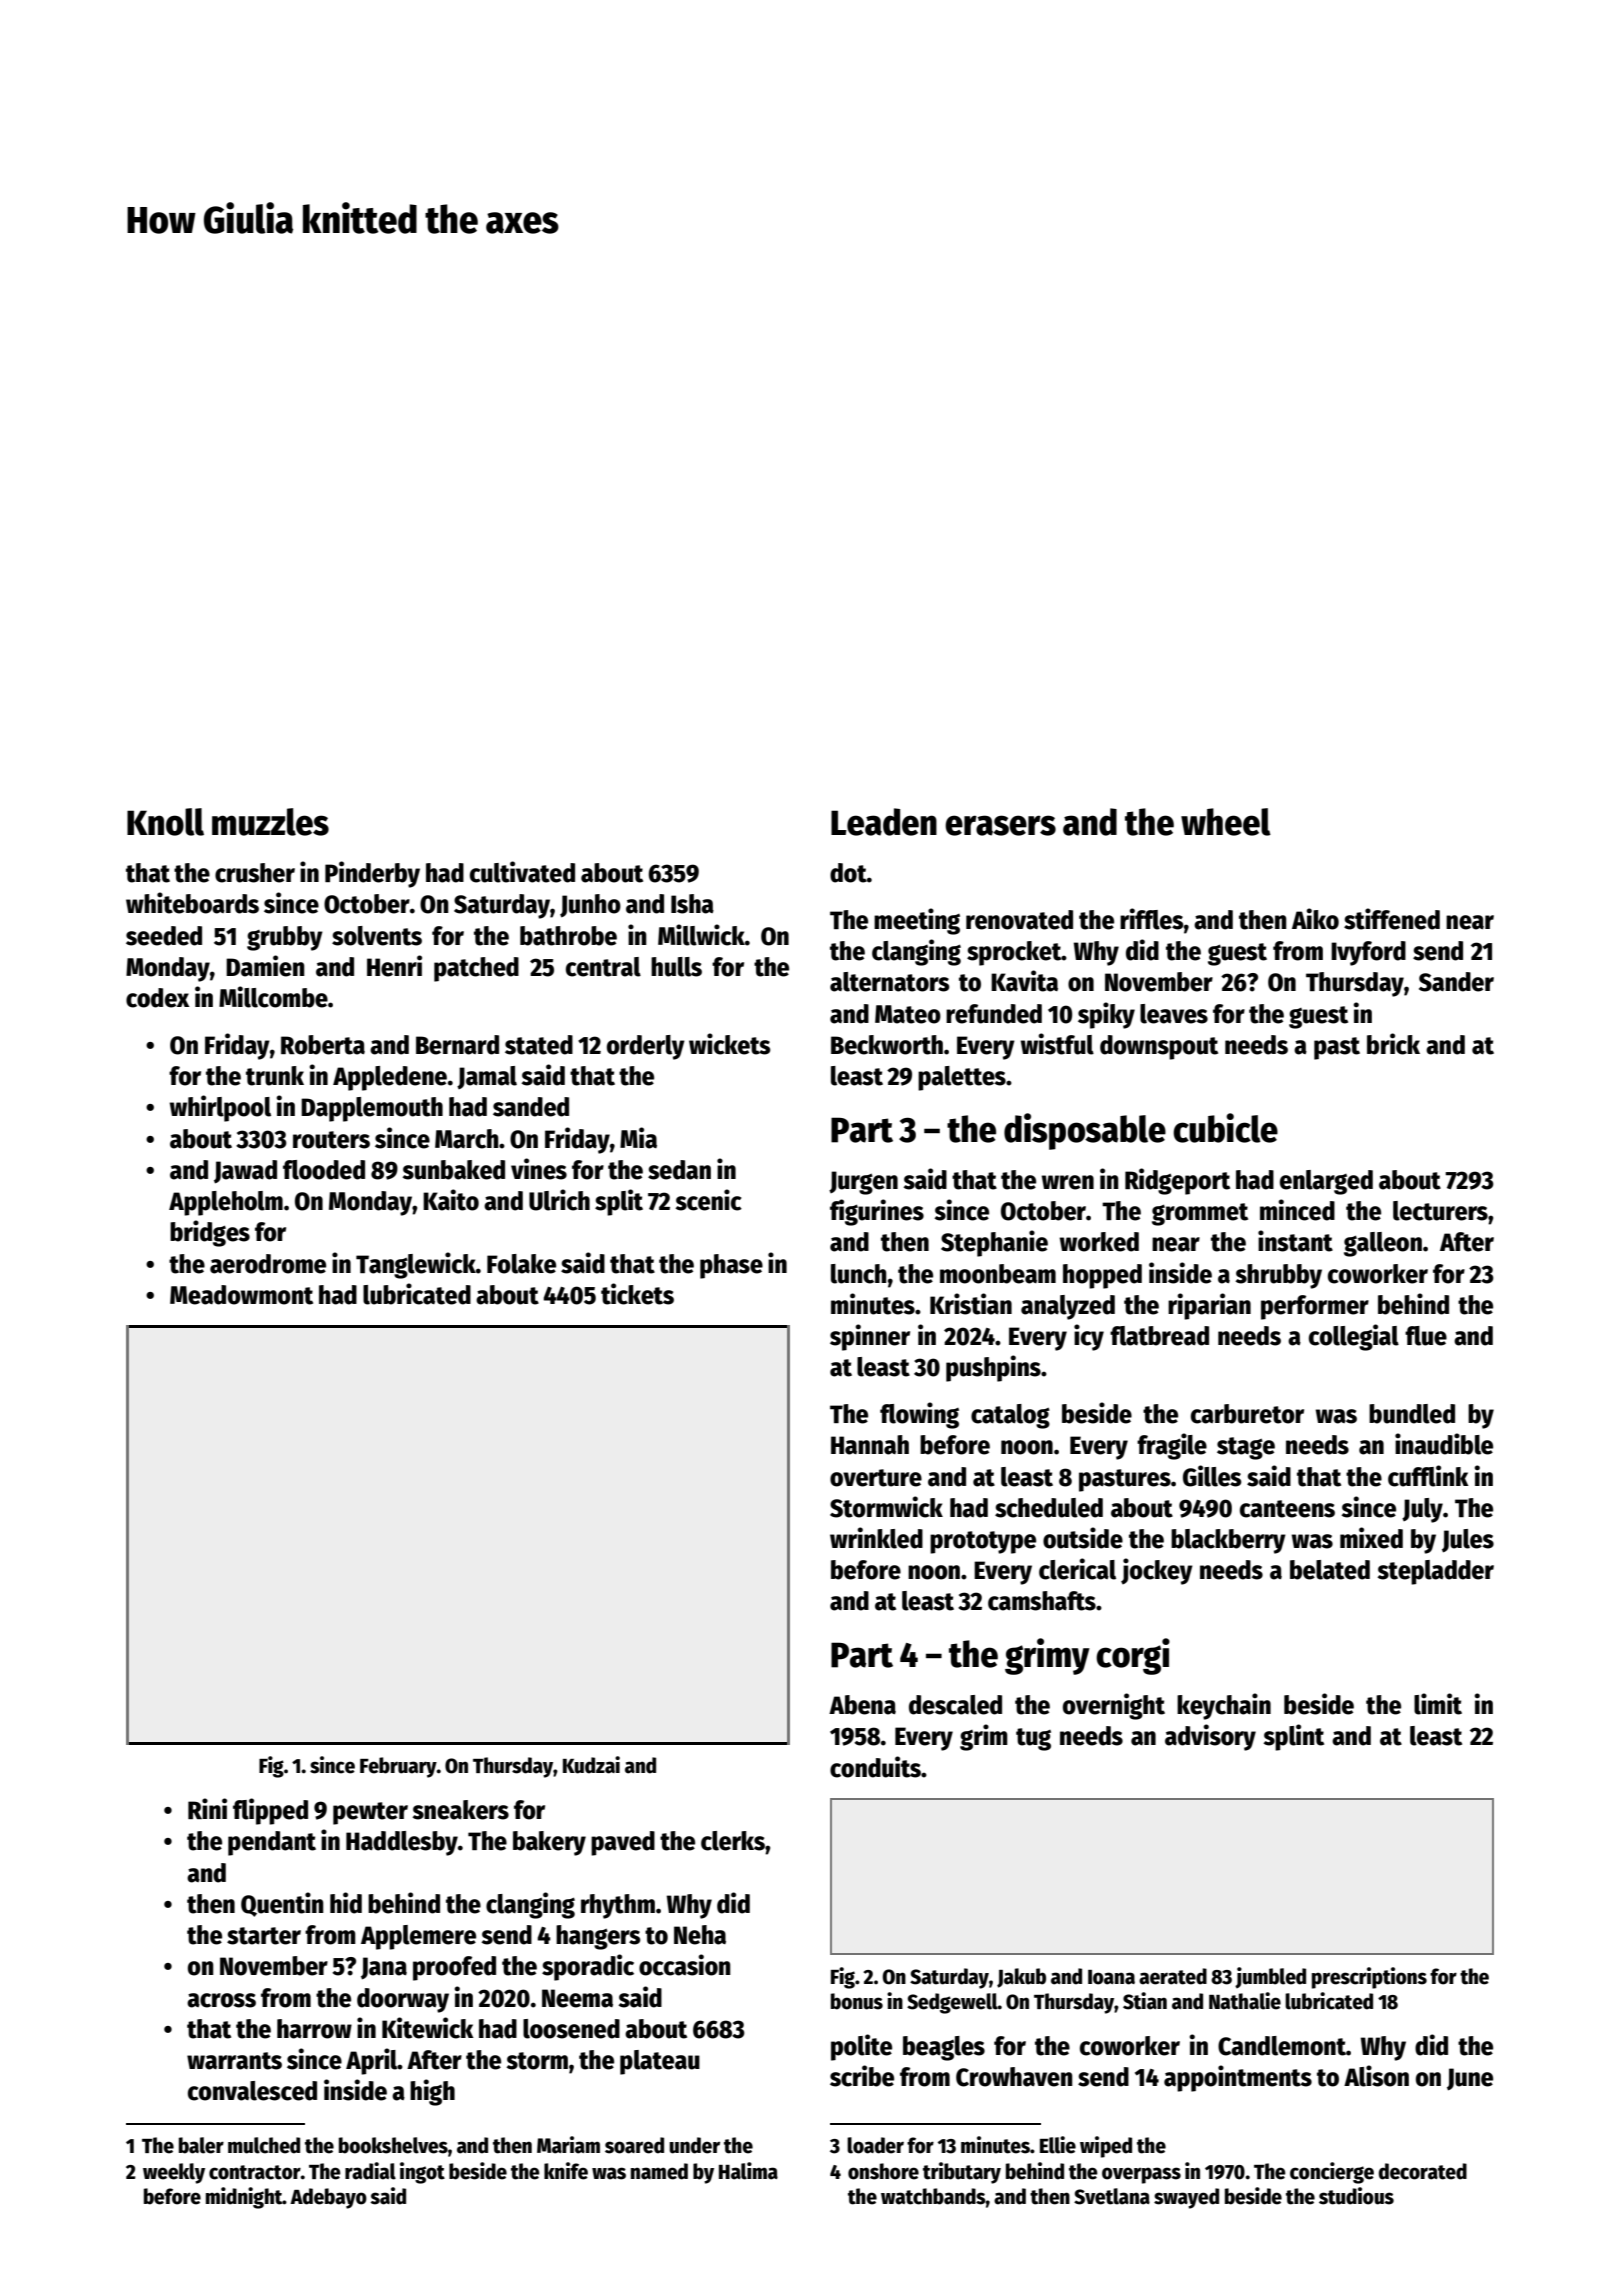 The height and width of the image is (2292, 1620). What do you see at coordinates (1426, 1336) in the image?
I see `flue` at bounding box center [1426, 1336].
